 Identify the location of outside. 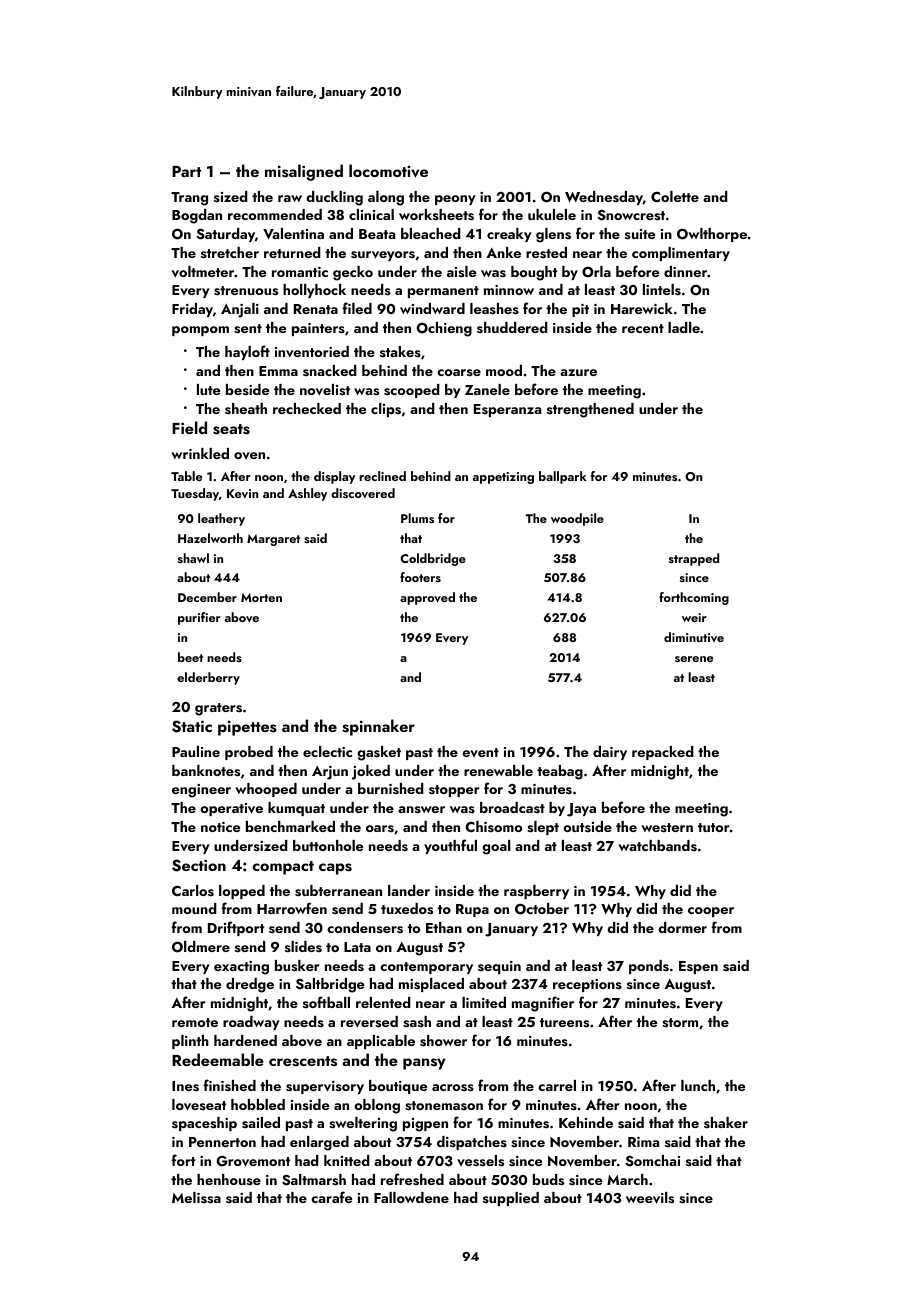
(587, 826).
